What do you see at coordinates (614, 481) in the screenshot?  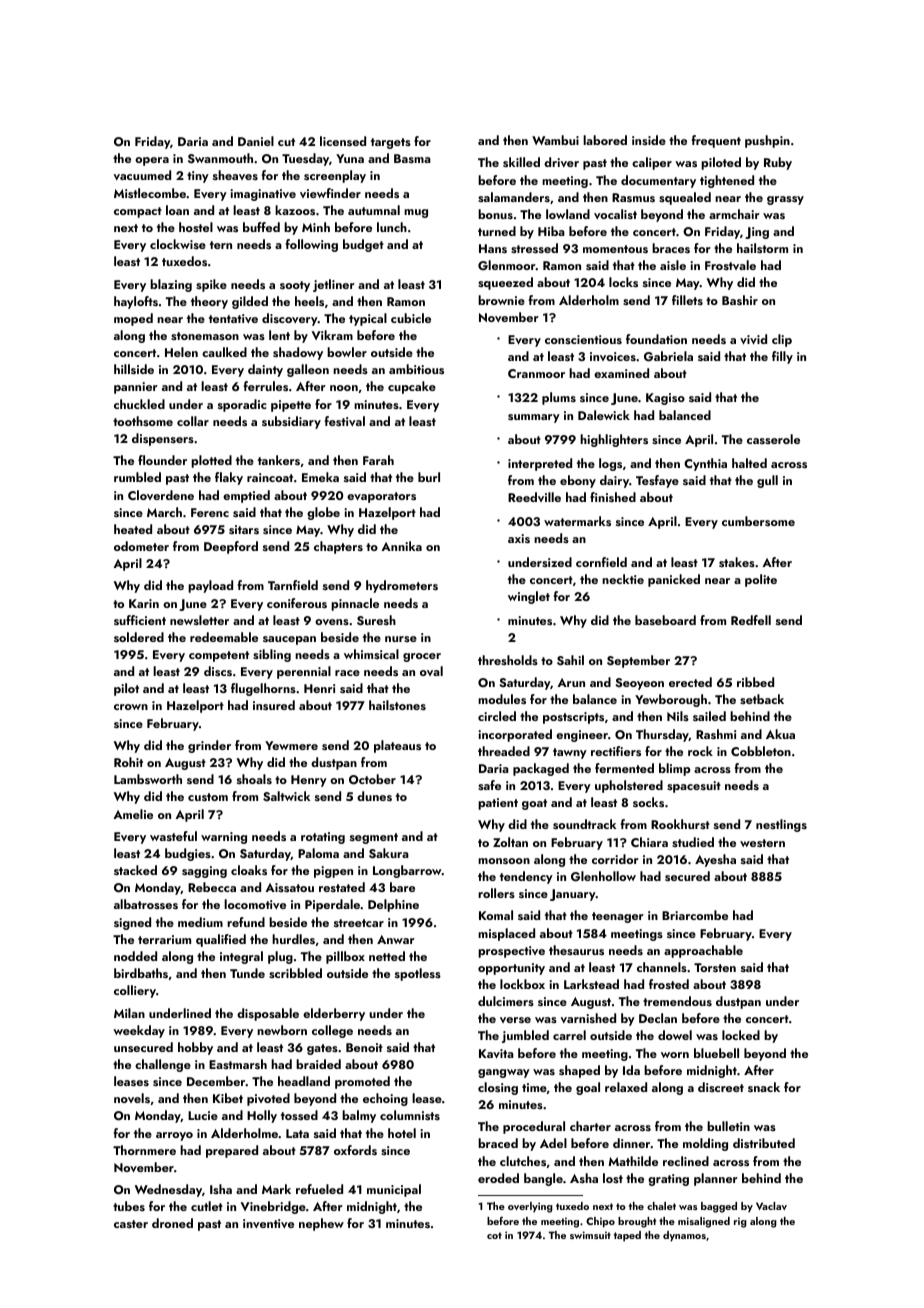 I see `dairy` at bounding box center [614, 481].
